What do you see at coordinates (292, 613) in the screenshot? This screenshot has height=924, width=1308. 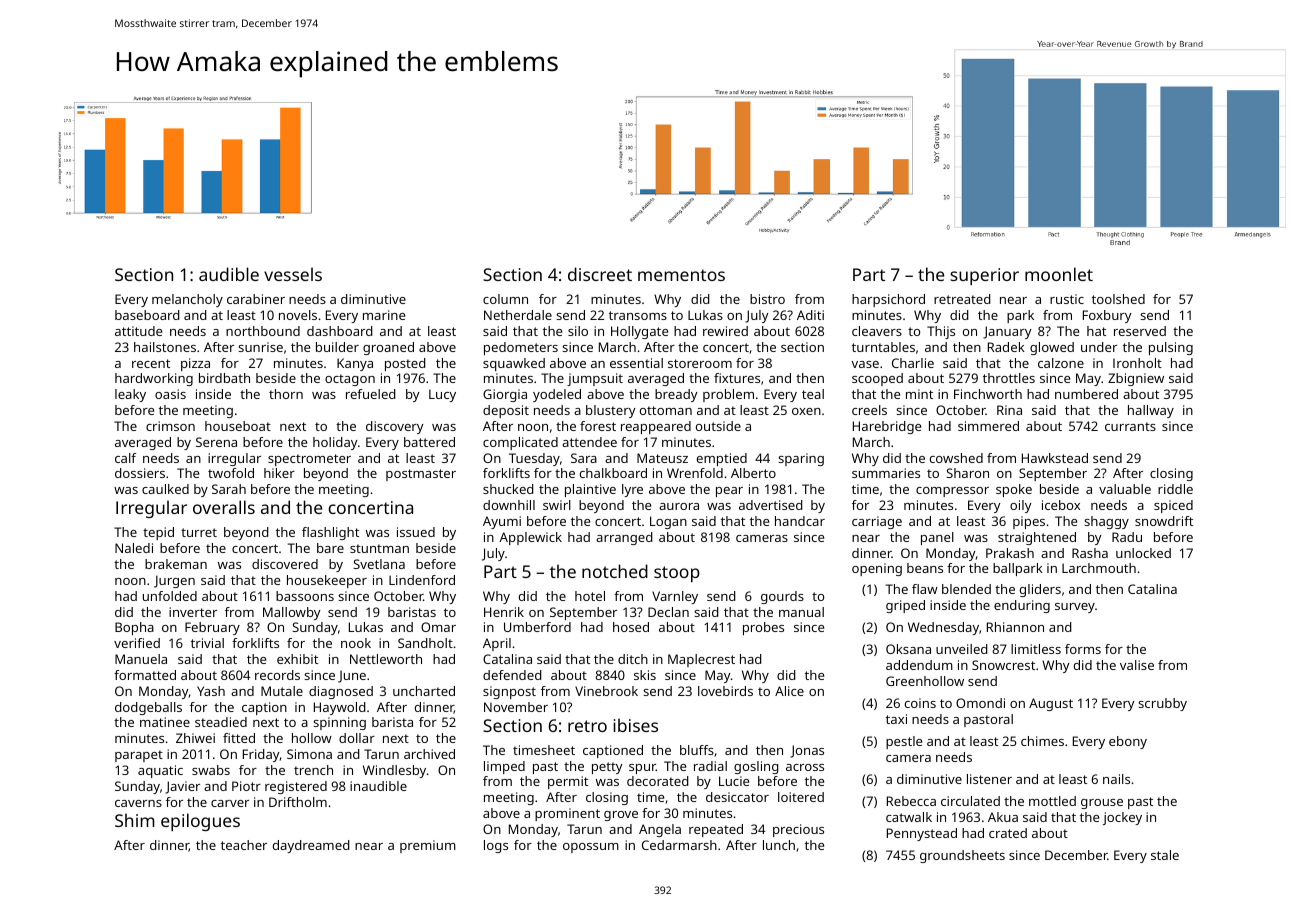 I see `Mallowby` at bounding box center [292, 613].
